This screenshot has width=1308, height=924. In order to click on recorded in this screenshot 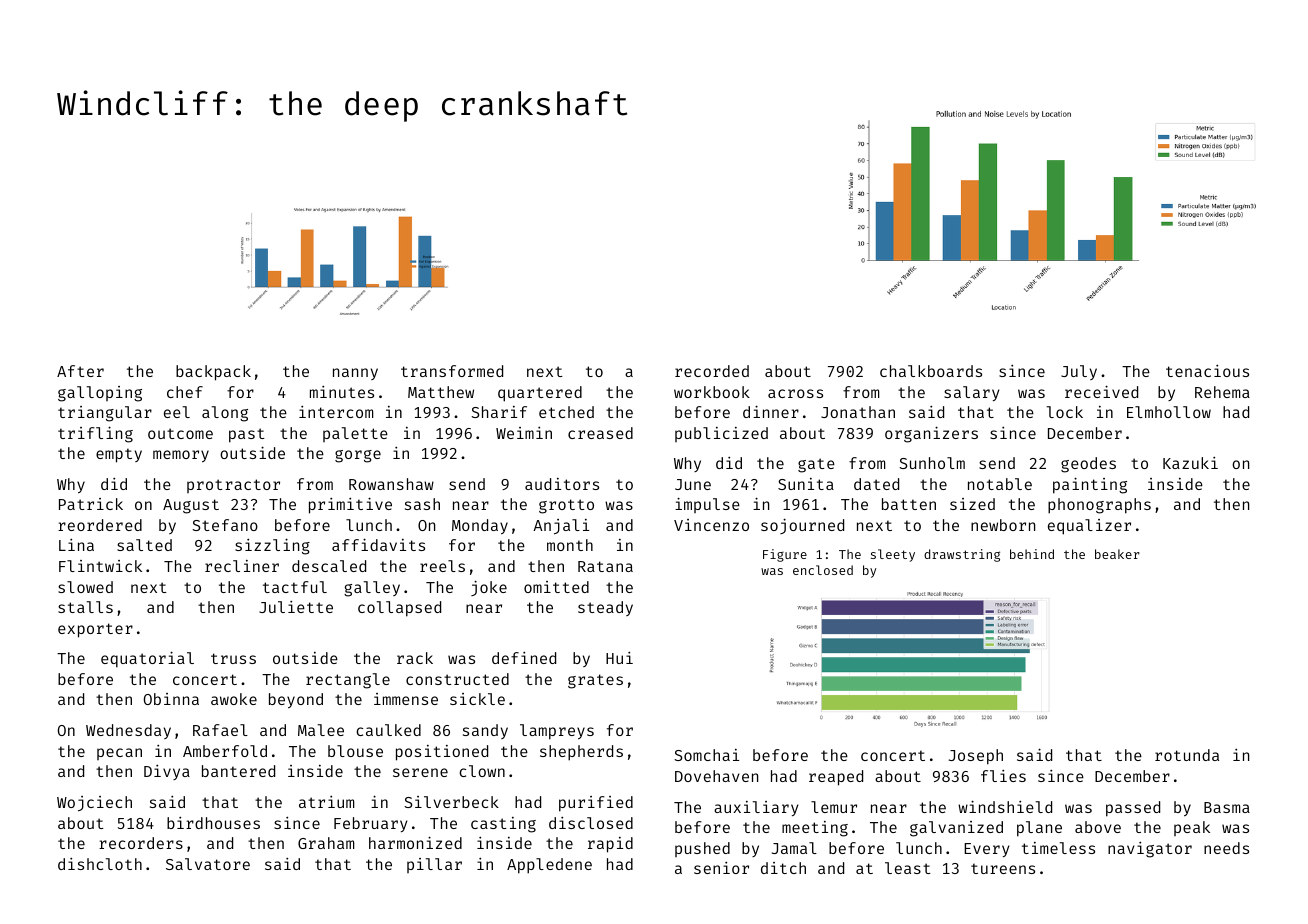, I will do `click(712, 371)`.
